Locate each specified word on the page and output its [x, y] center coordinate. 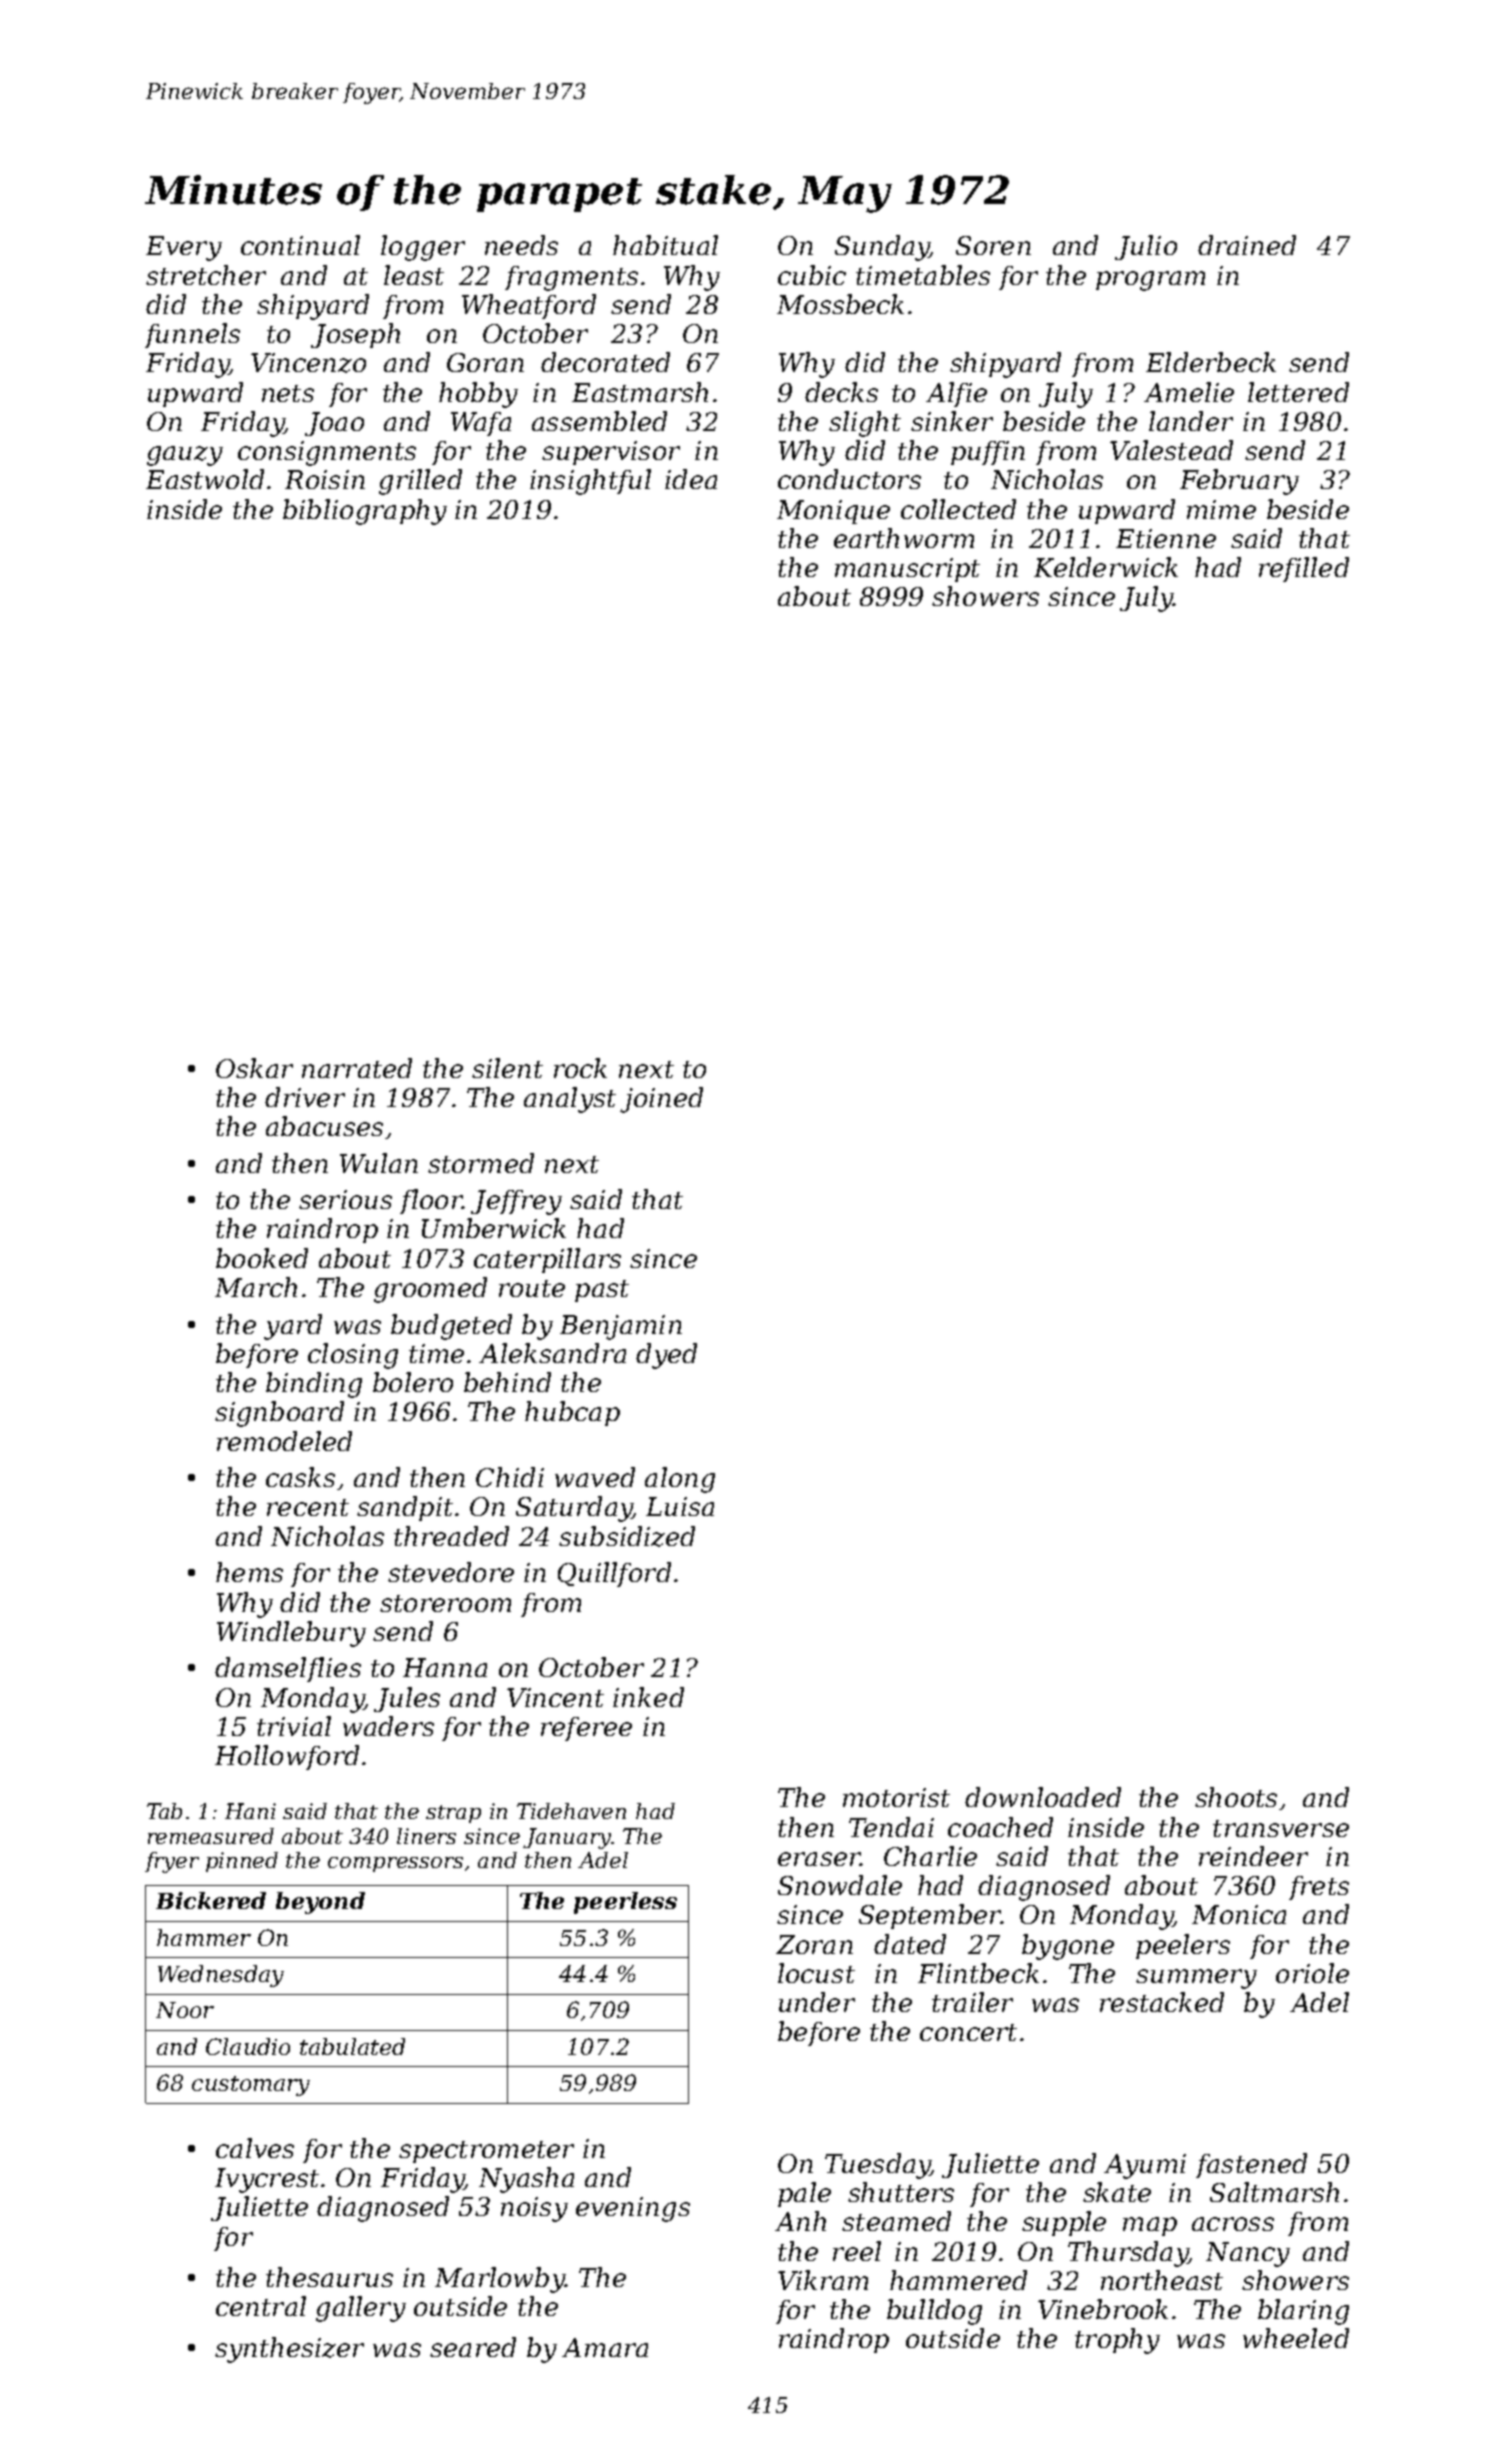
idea [691, 479]
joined [661, 1100]
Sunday [882, 248]
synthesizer [289, 2350]
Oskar [254, 1068]
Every [184, 248]
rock [580, 1068]
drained [1247, 245]
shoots [1236, 1797]
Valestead [1171, 450]
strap [453, 1814]
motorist [896, 1797]
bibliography [365, 512]
